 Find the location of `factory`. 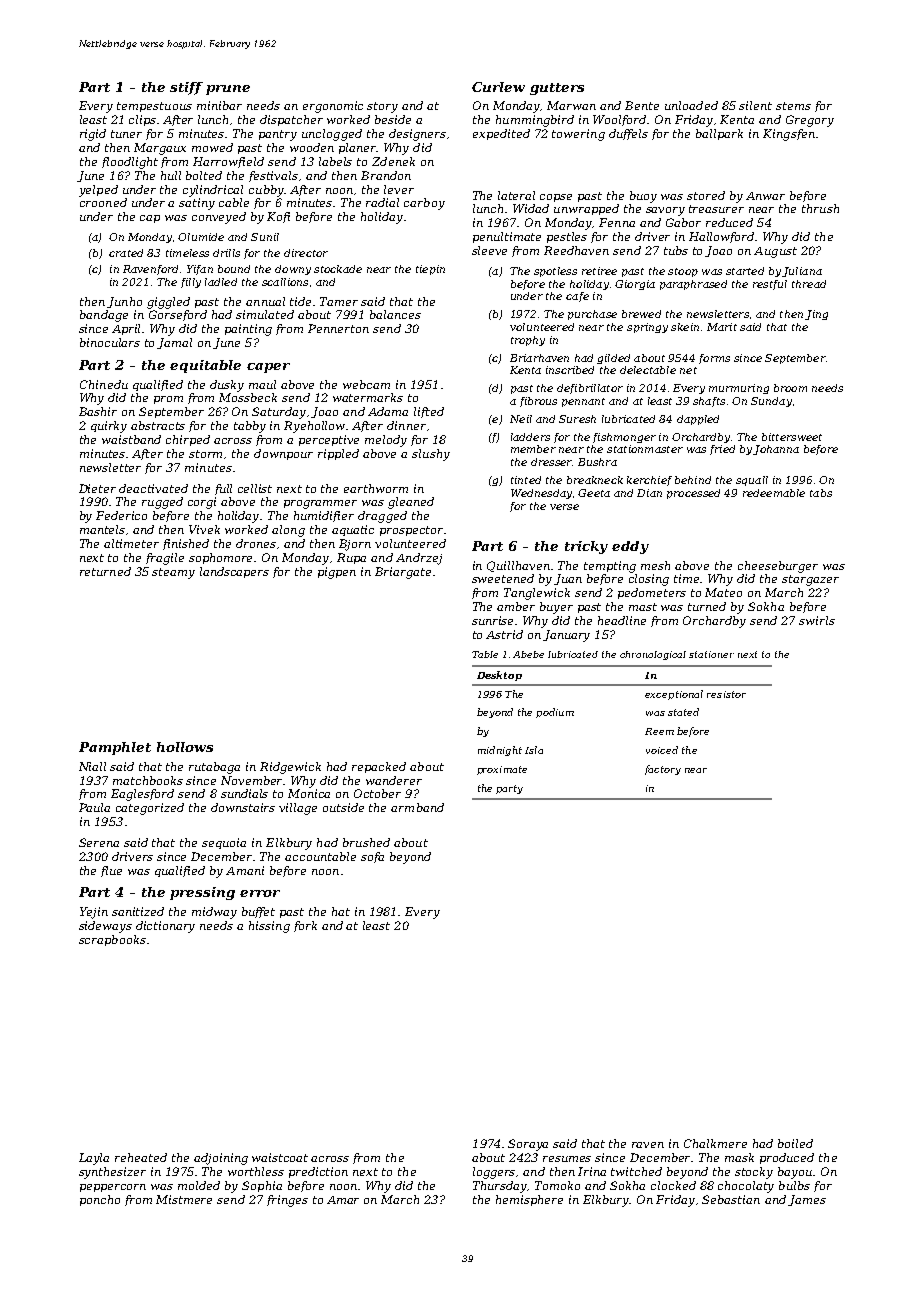

factory is located at coordinates (663, 770).
